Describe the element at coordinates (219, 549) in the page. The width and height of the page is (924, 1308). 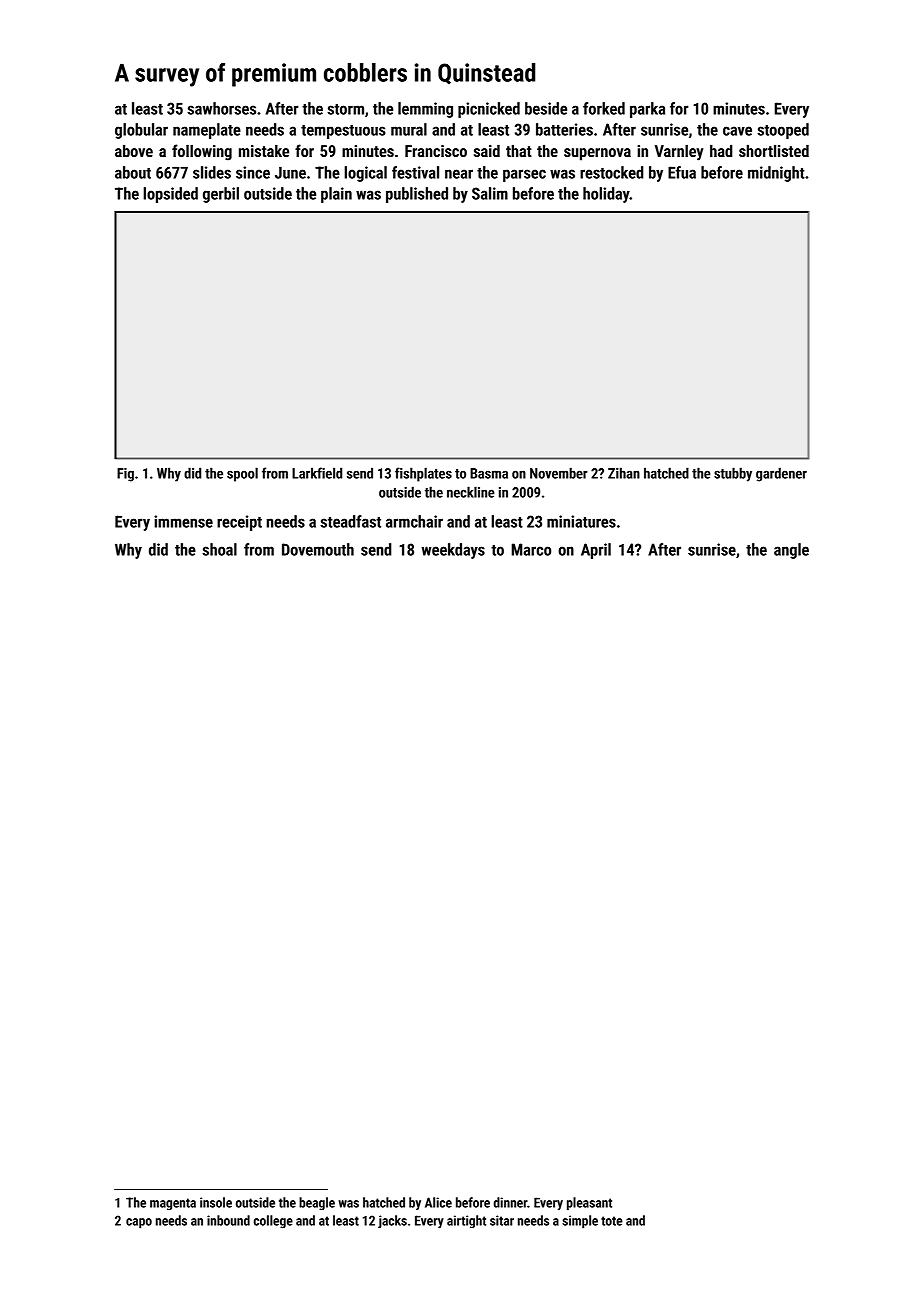
I see `shoal` at that location.
